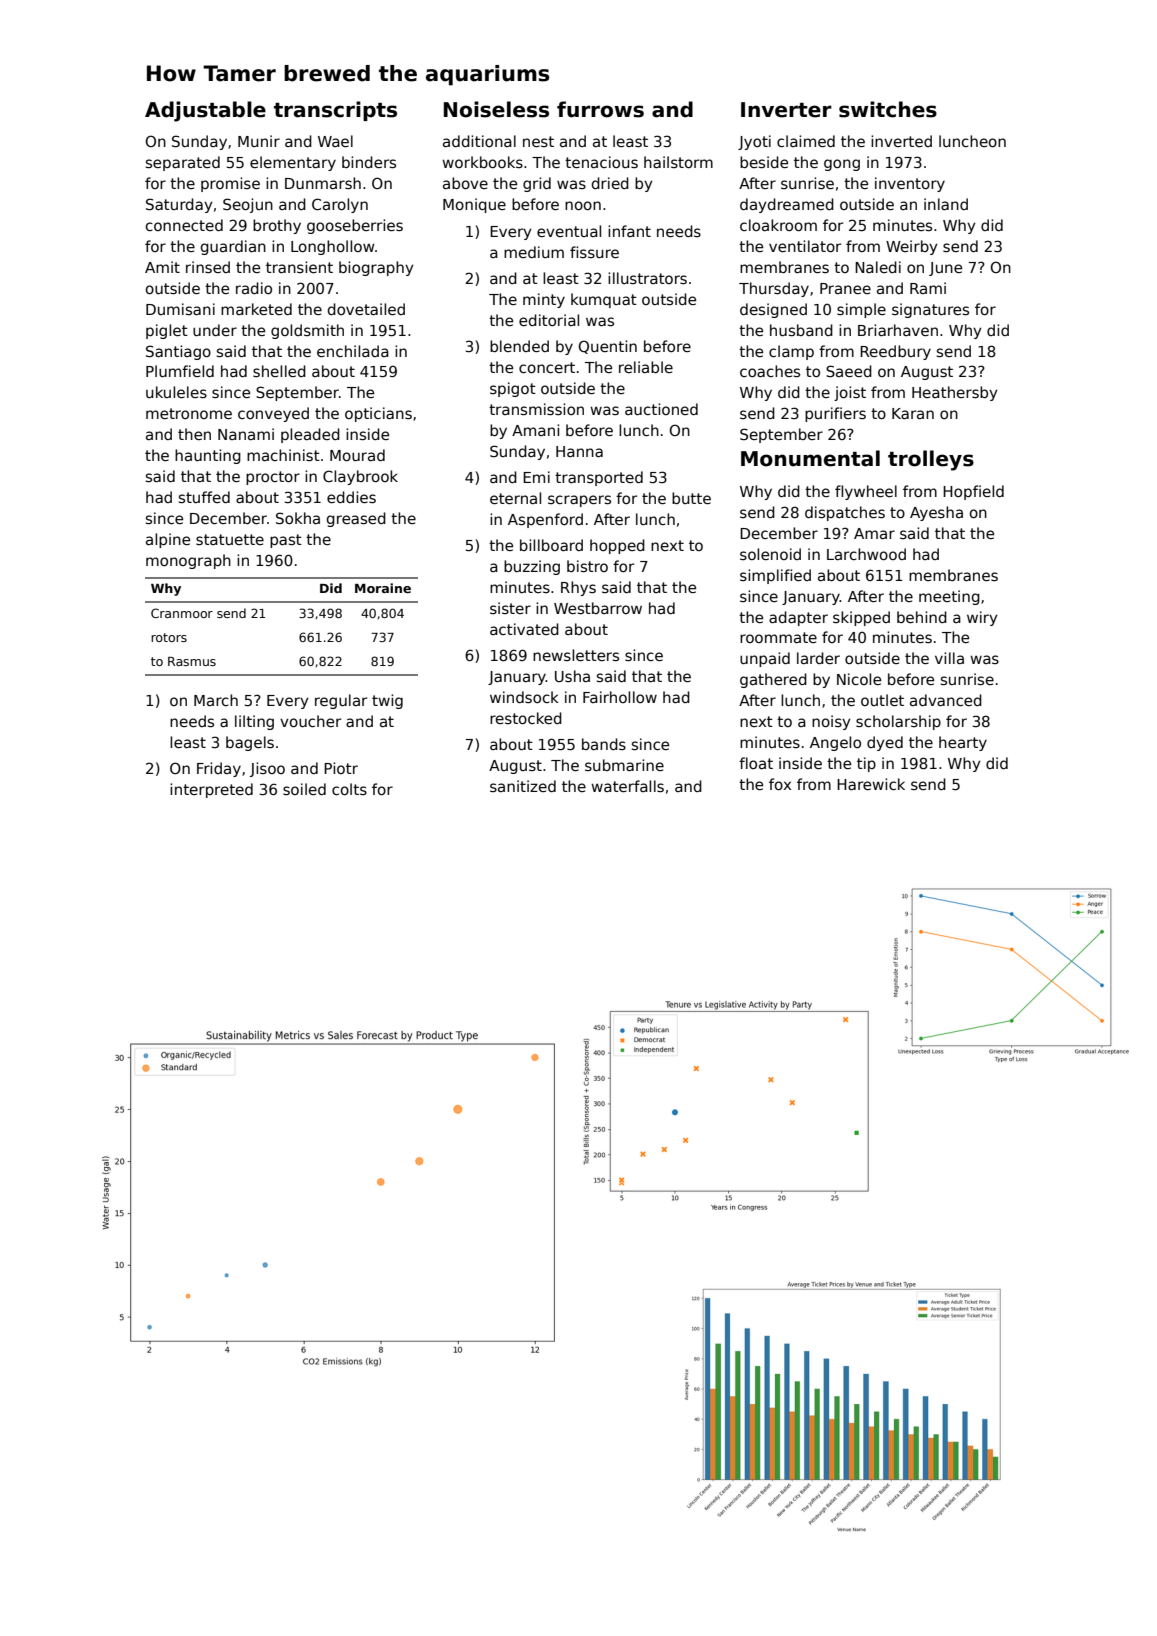 Image resolution: width=1157 pixels, height=1636 pixels. Describe the element at coordinates (211, 790) in the page. I see `interpreted` at that location.
